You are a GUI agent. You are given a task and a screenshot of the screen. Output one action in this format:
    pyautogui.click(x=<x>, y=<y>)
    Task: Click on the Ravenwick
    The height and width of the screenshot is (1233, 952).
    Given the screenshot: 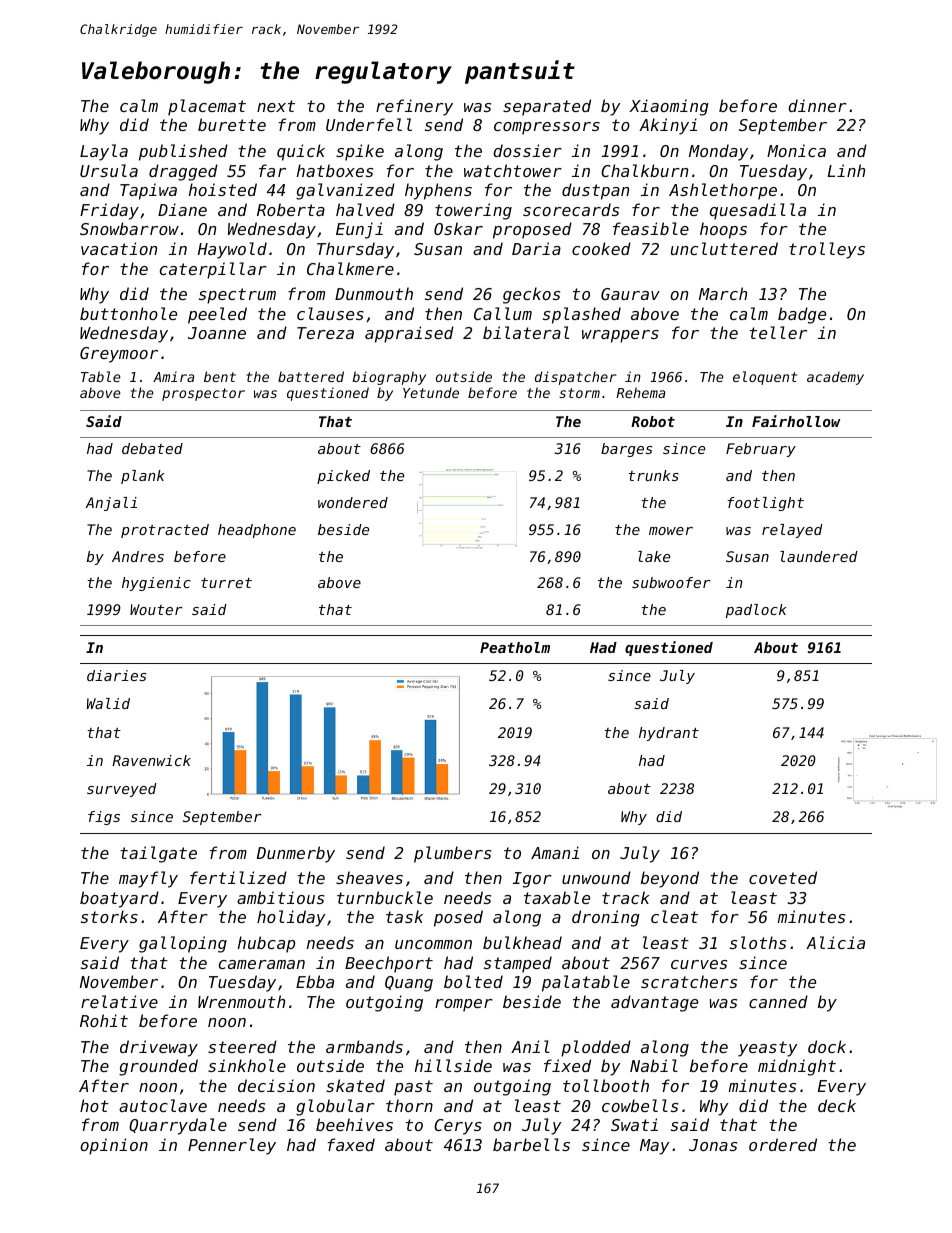 What is the action you would take?
    pyautogui.click(x=151, y=760)
